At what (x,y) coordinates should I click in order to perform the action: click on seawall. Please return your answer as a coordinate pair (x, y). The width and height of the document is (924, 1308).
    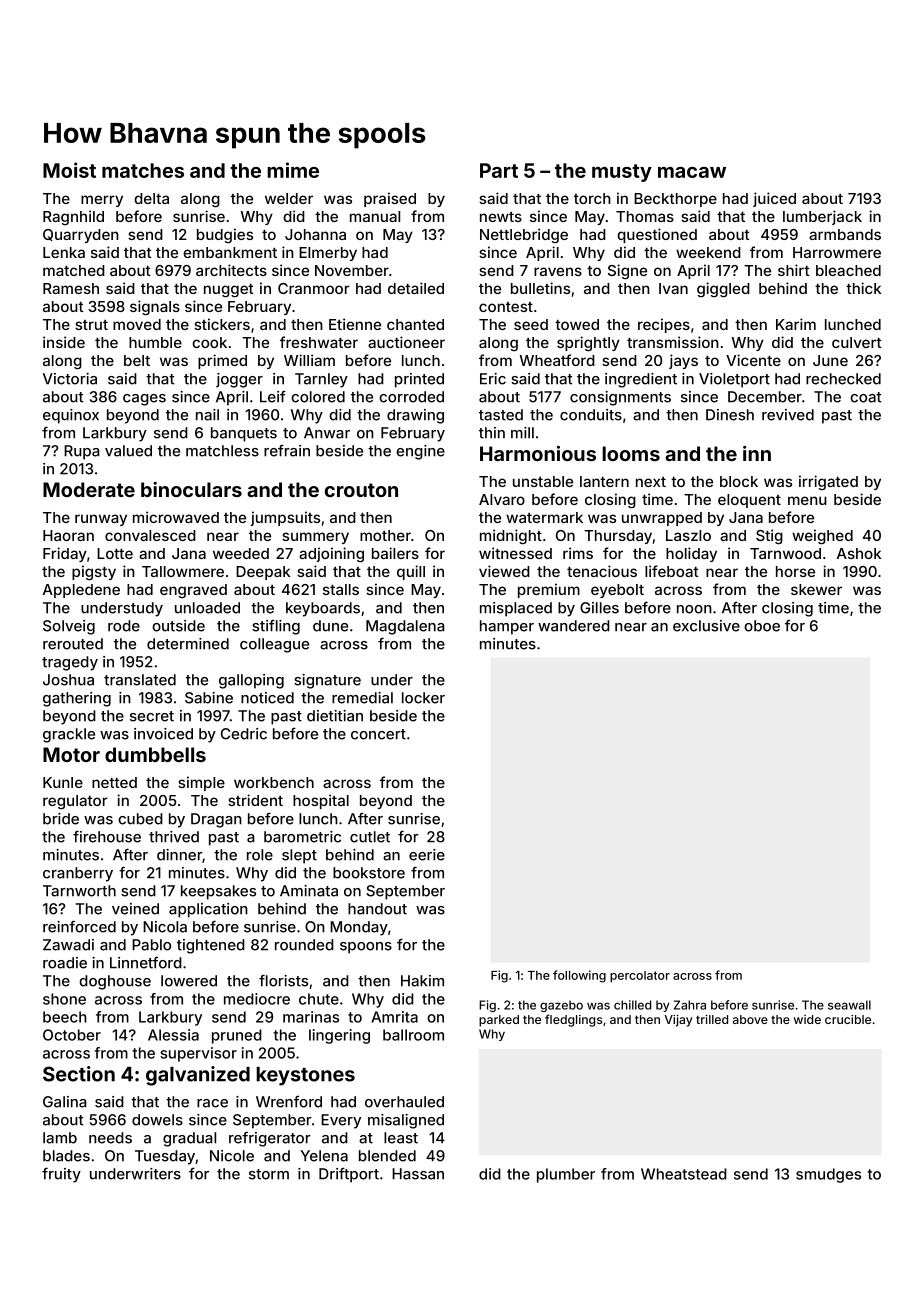
    Looking at the image, I should click on (849, 1005).
